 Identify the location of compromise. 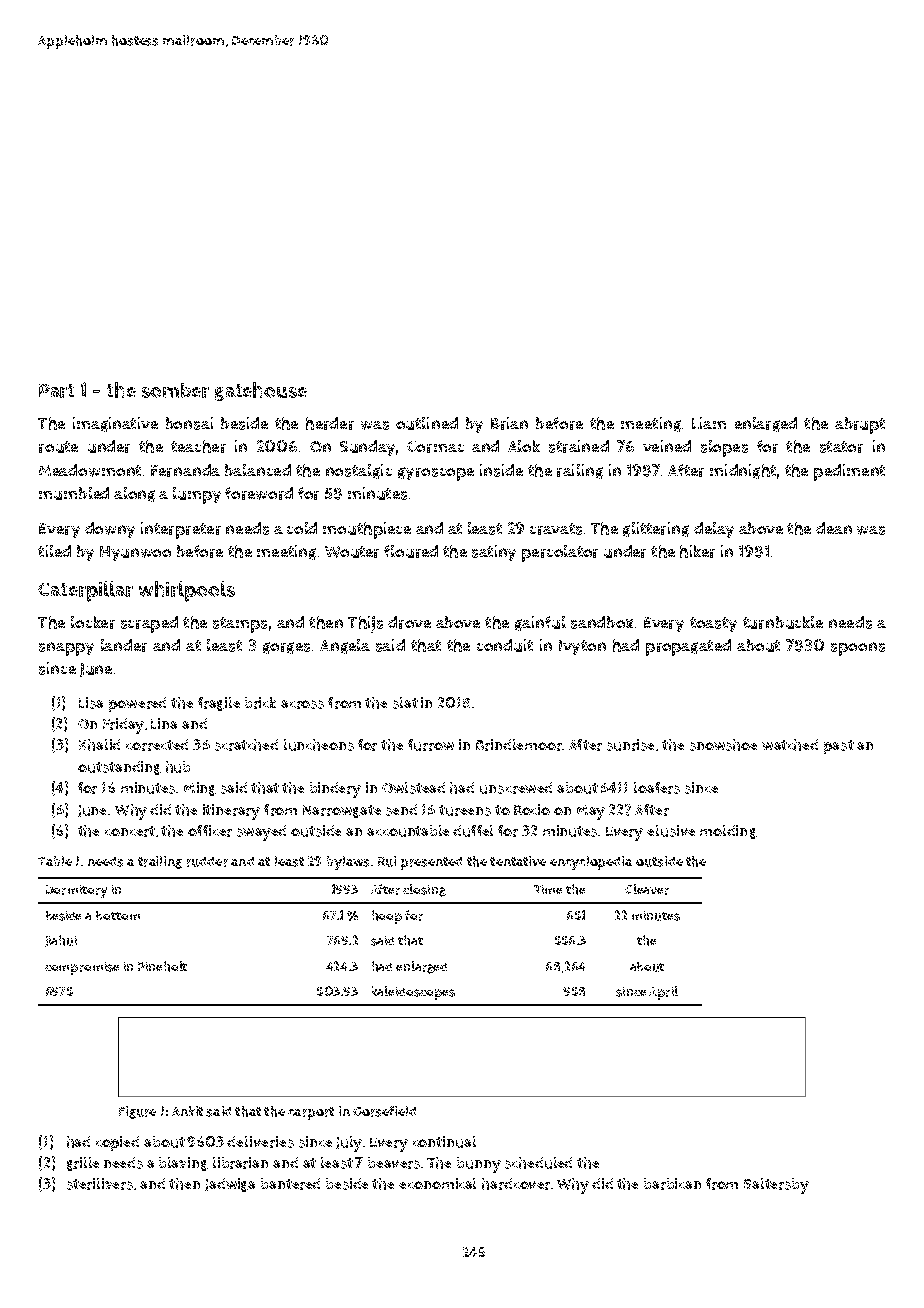
(82, 968).
